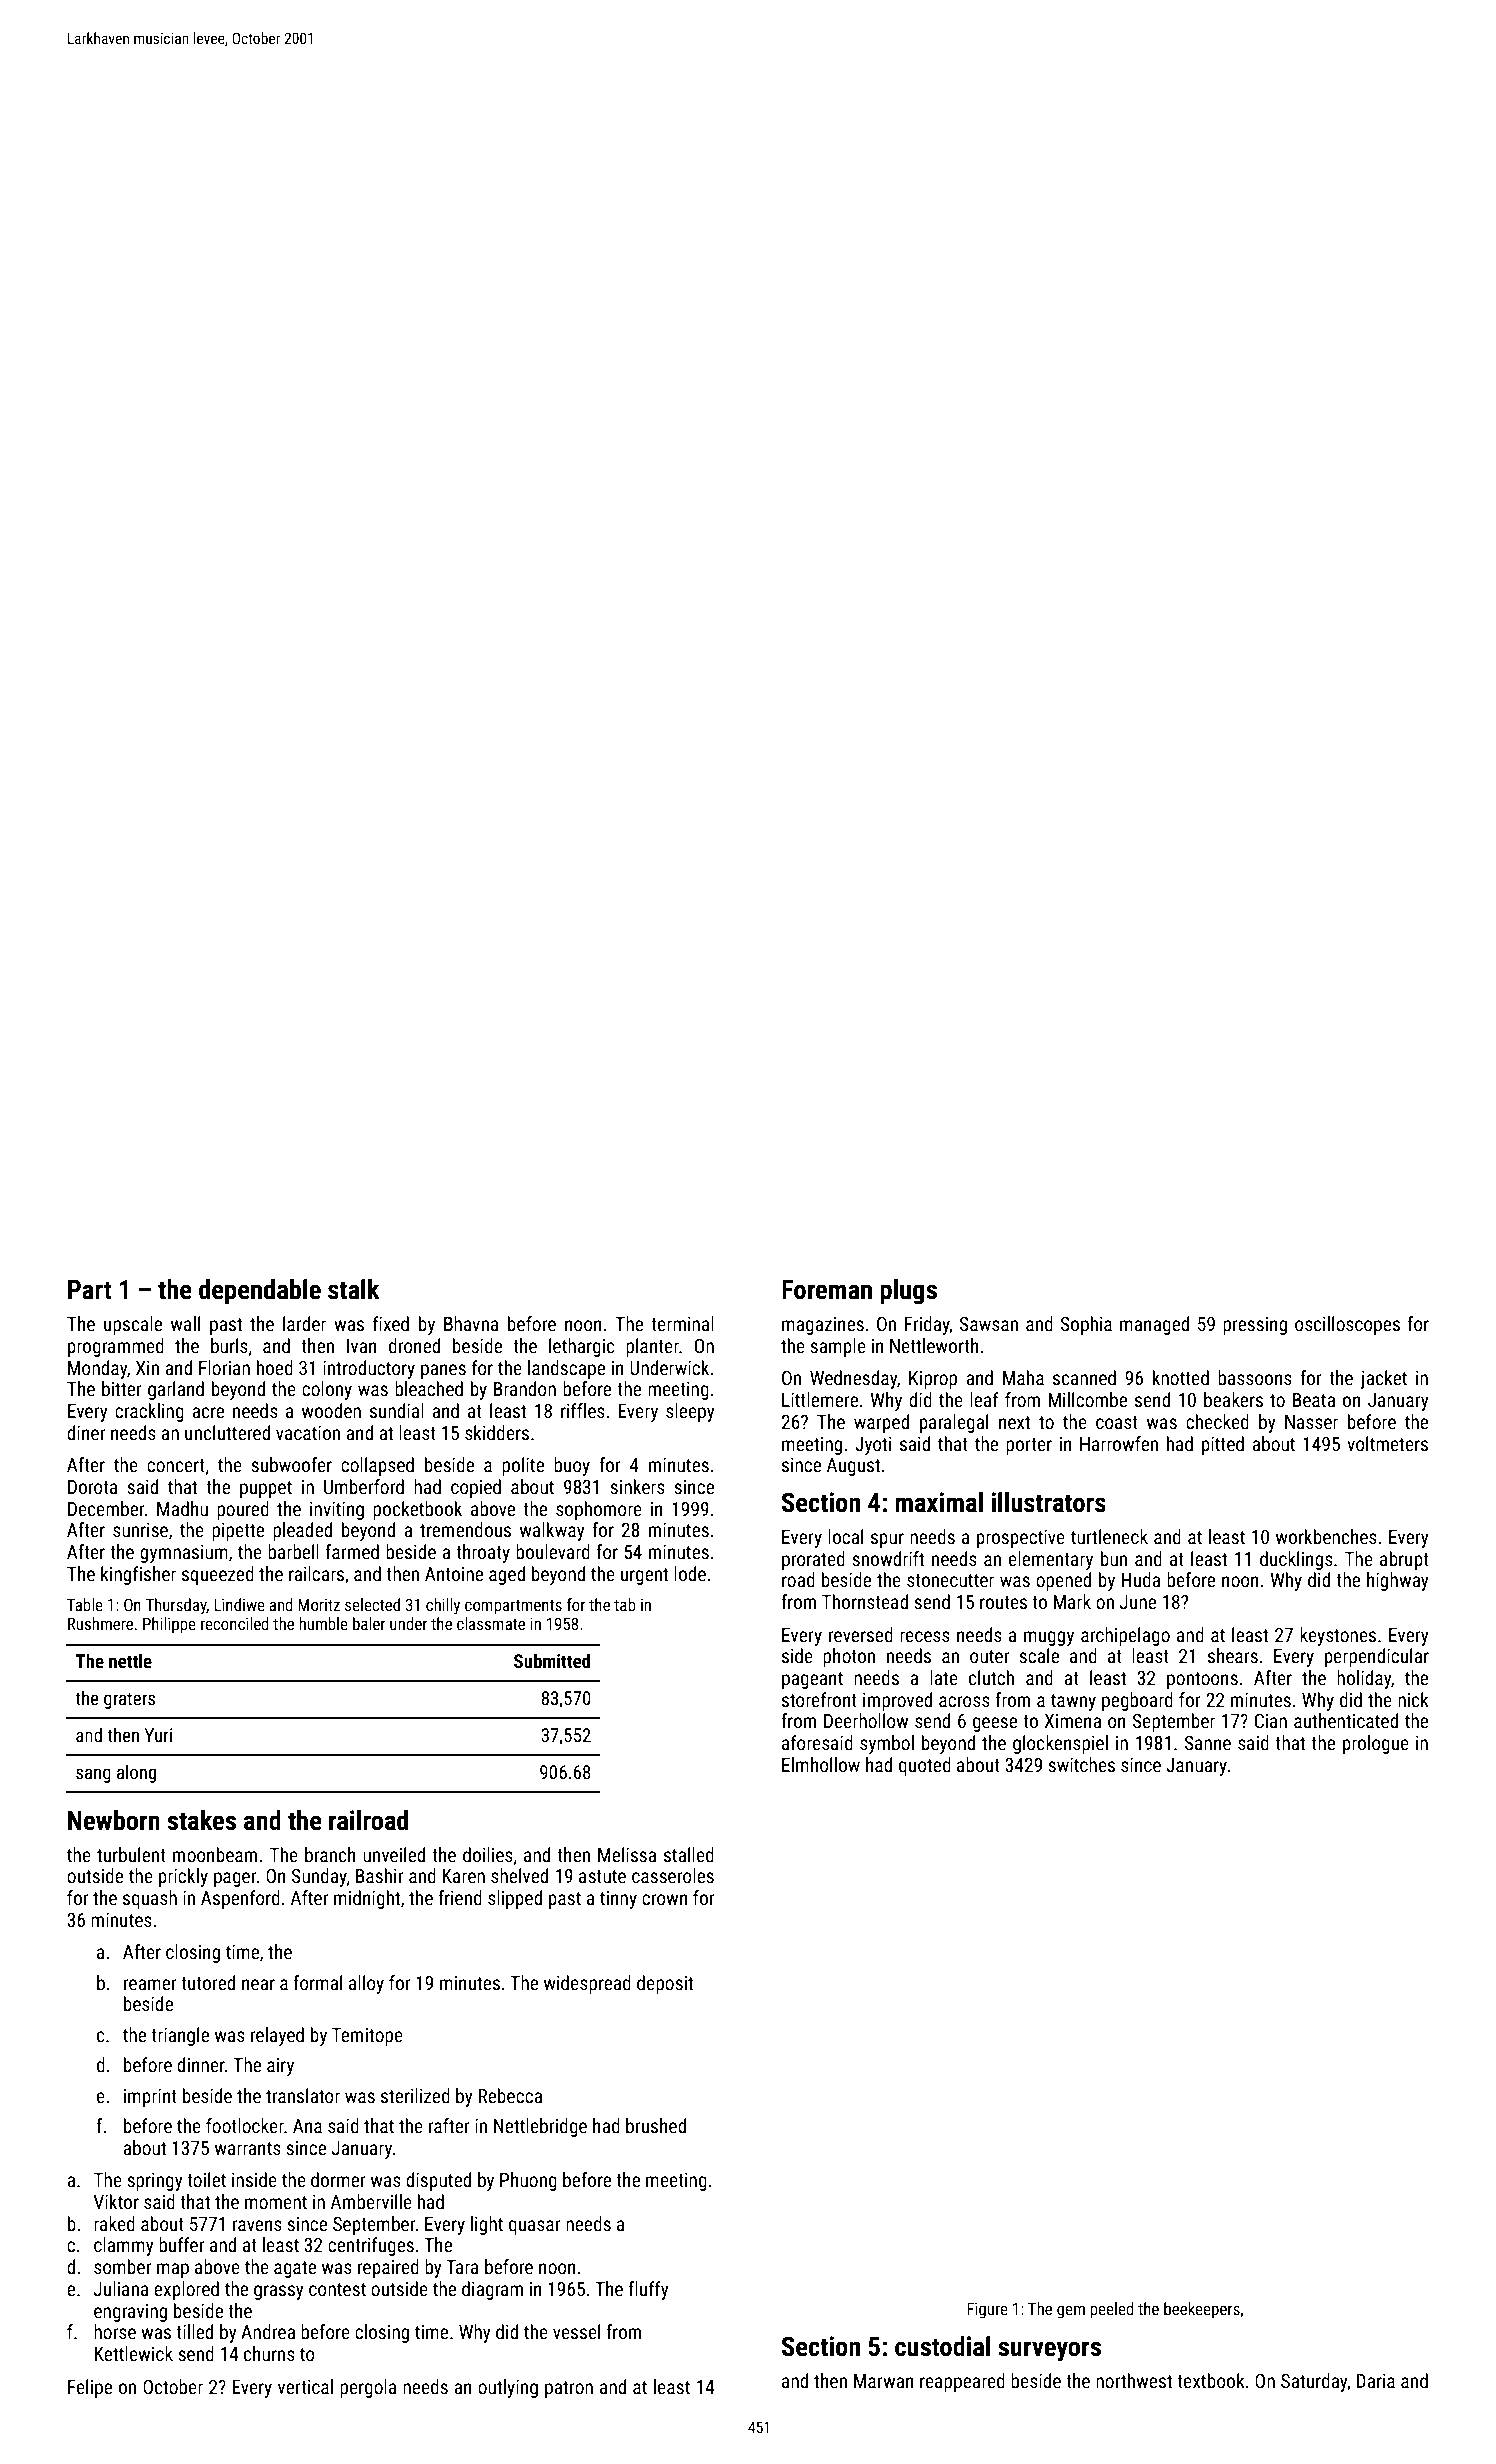 The image size is (1496, 2464). I want to click on highway, so click(1398, 1581).
